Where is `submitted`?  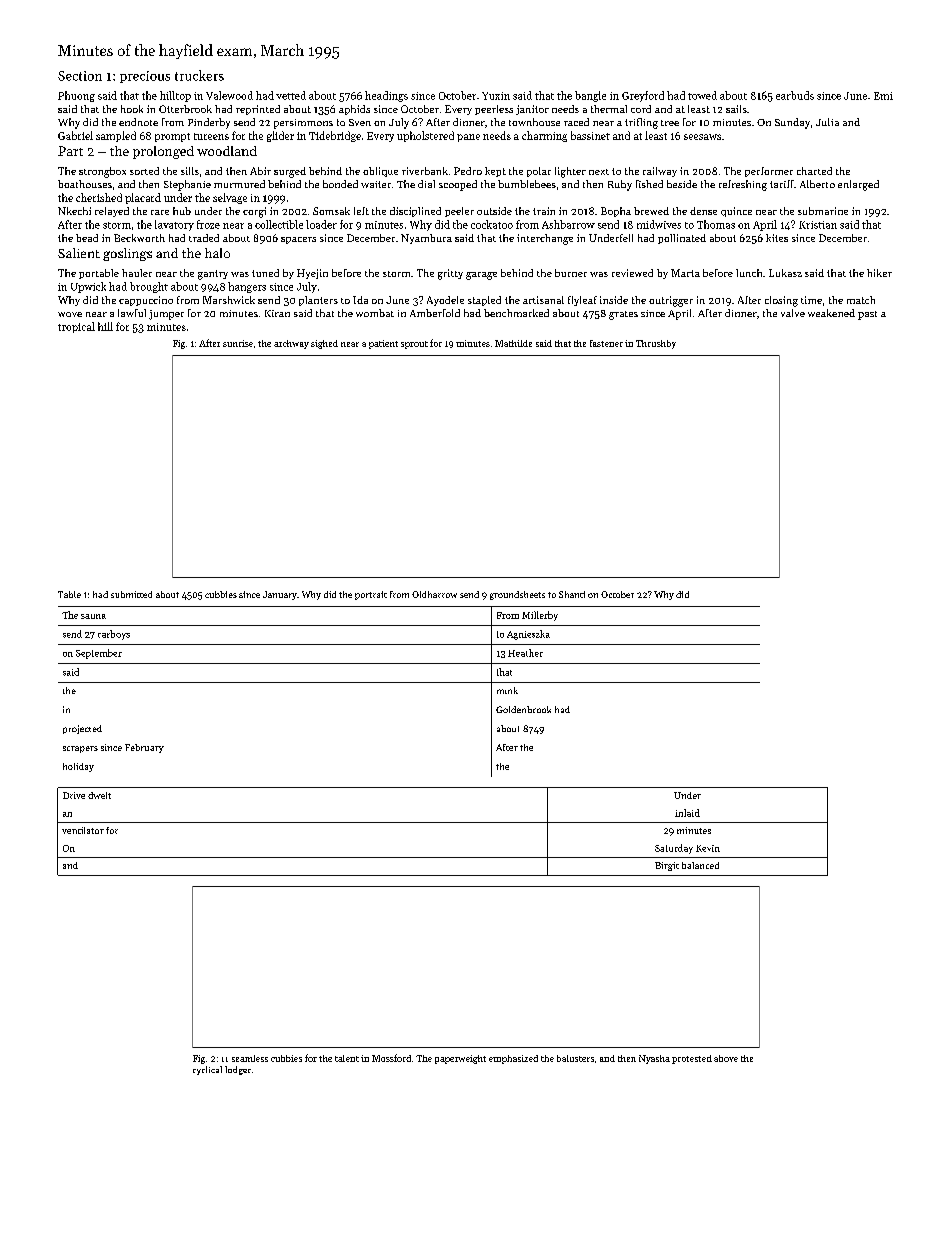
submitted is located at coordinates (131, 594).
